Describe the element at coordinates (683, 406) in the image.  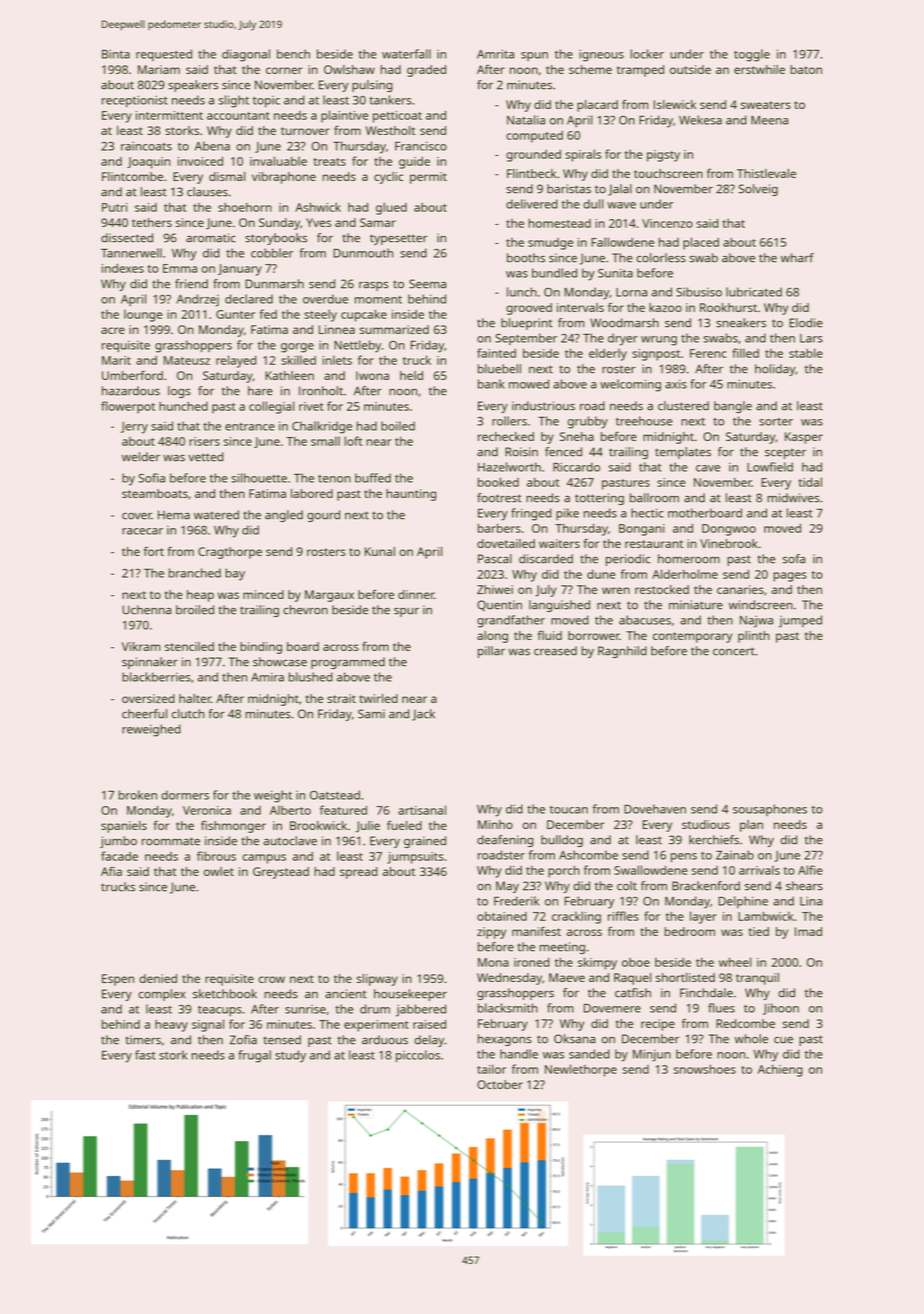
I see `clustered` at that location.
